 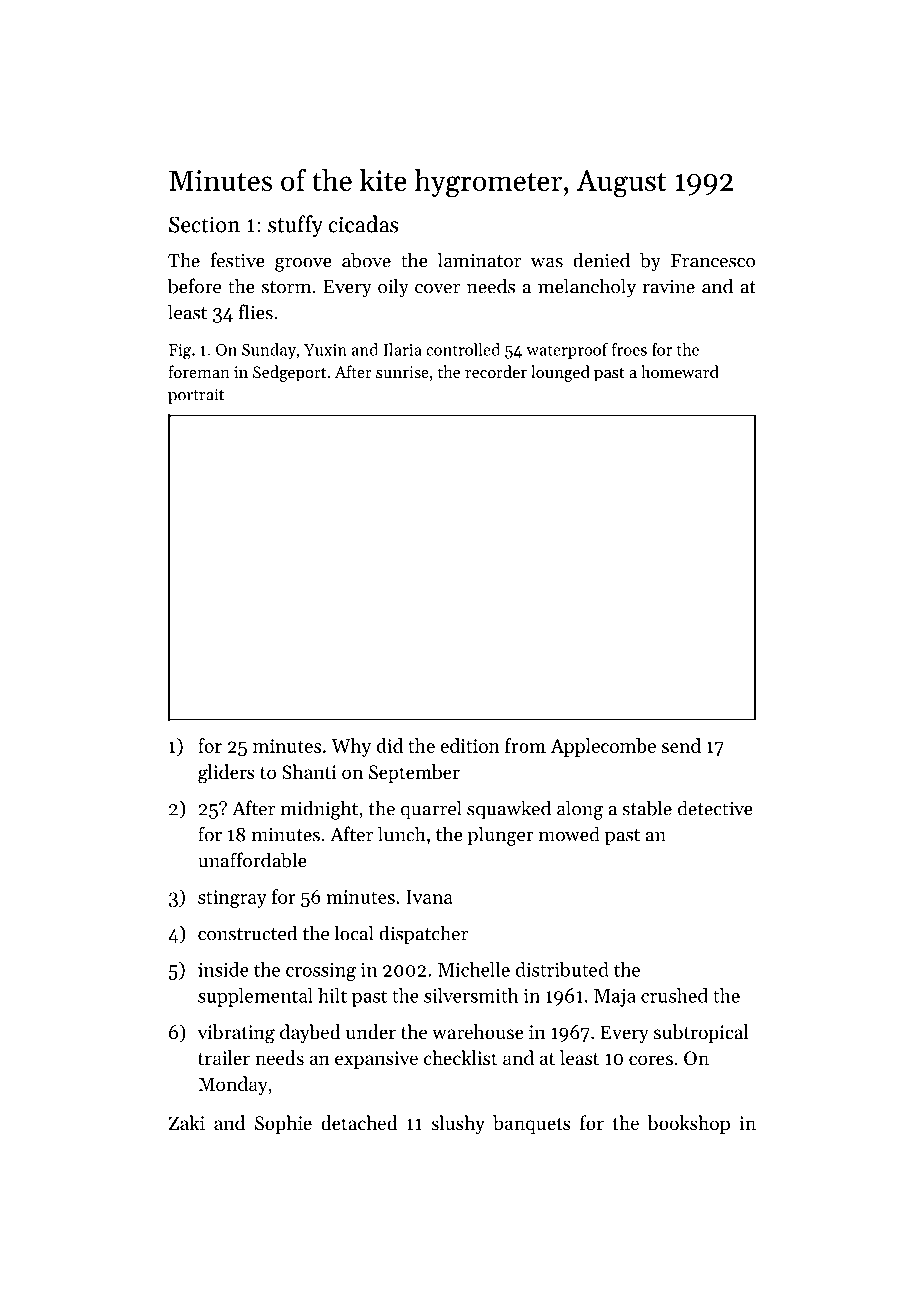 I want to click on send, so click(x=681, y=745).
